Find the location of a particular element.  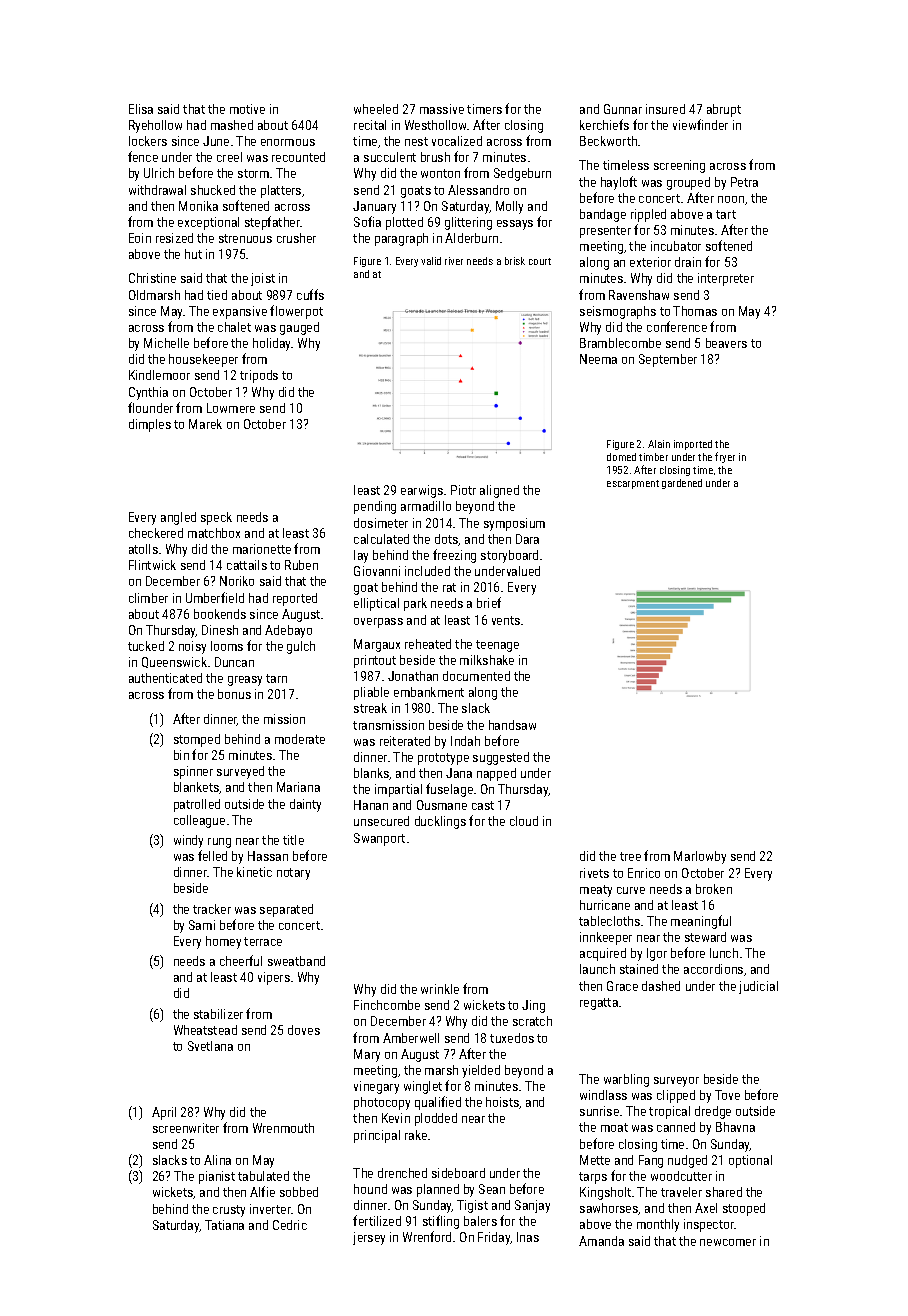

succulent is located at coordinates (390, 157).
